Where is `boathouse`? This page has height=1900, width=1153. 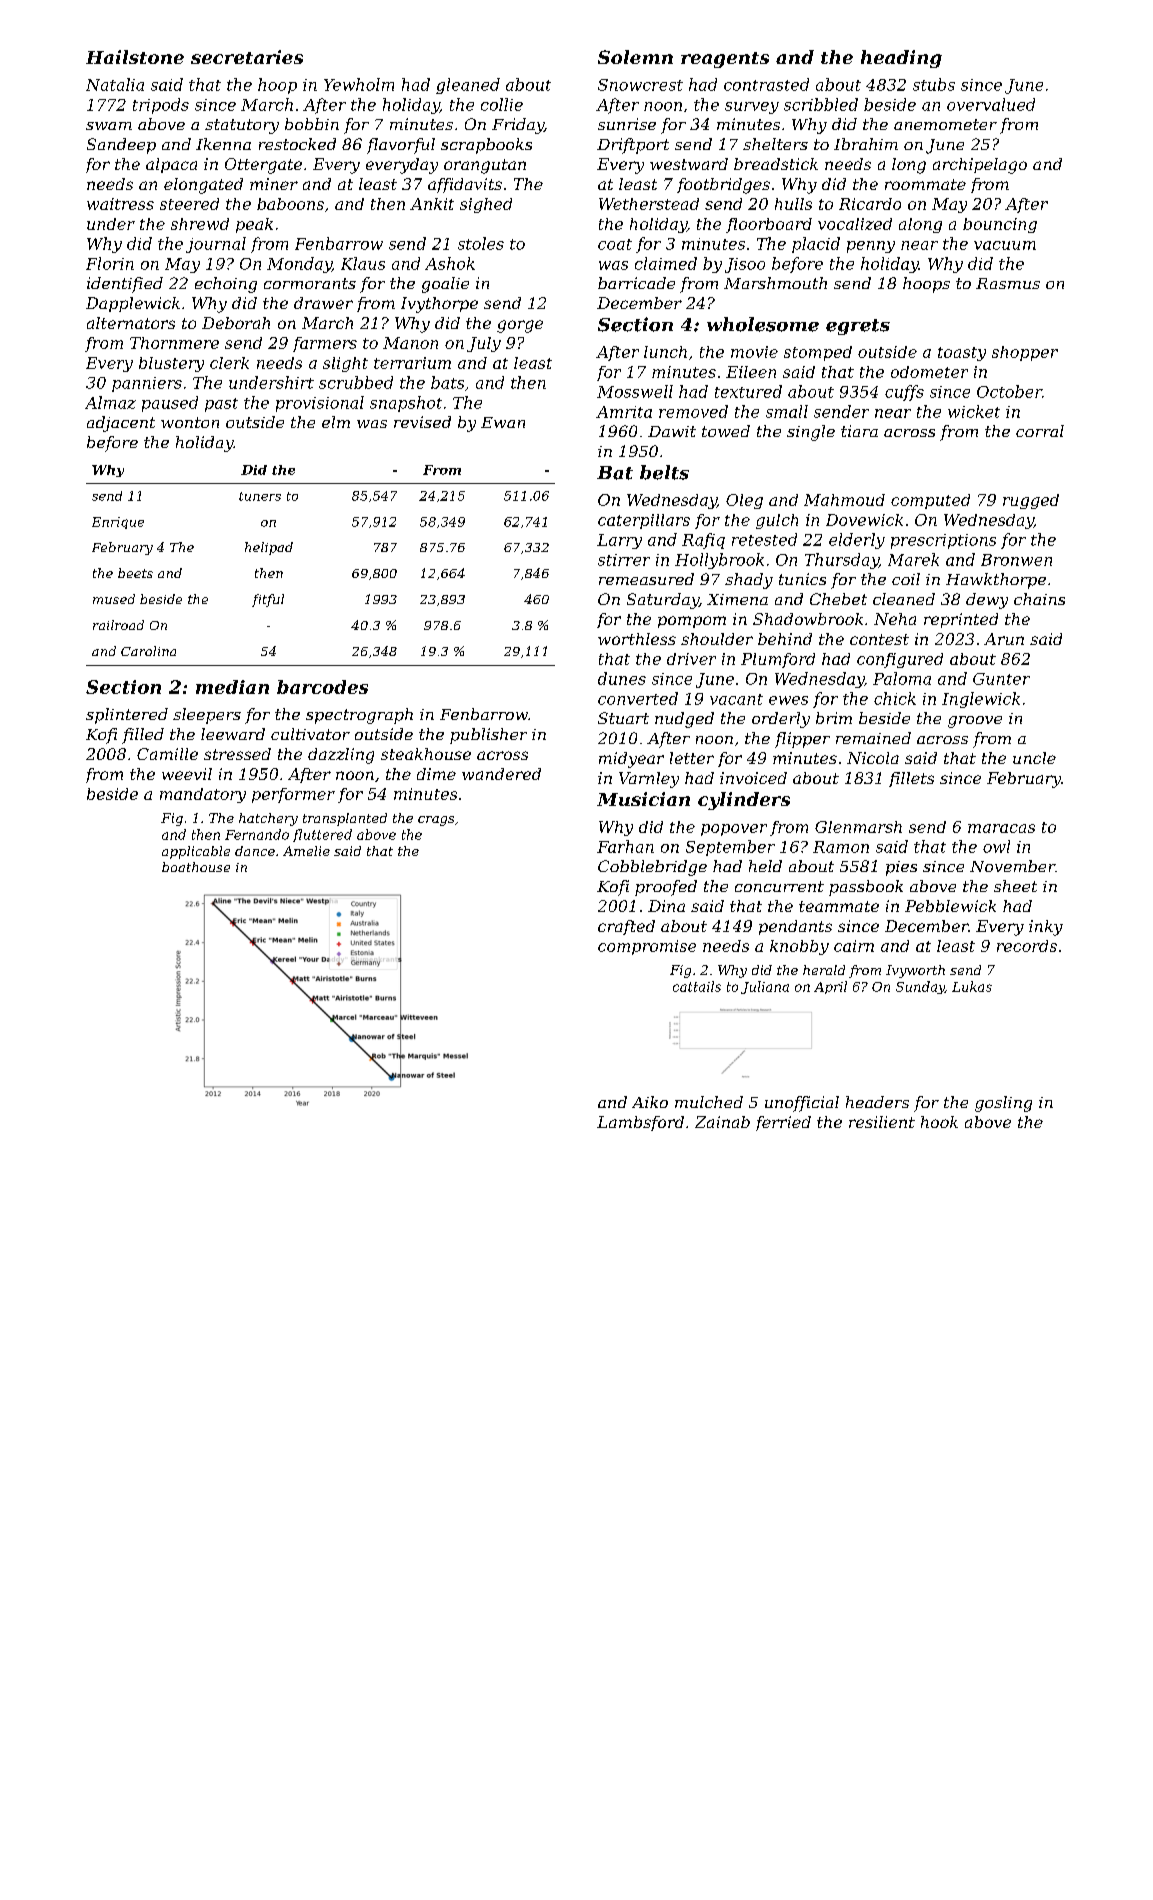
boathouse is located at coordinates (196, 867).
